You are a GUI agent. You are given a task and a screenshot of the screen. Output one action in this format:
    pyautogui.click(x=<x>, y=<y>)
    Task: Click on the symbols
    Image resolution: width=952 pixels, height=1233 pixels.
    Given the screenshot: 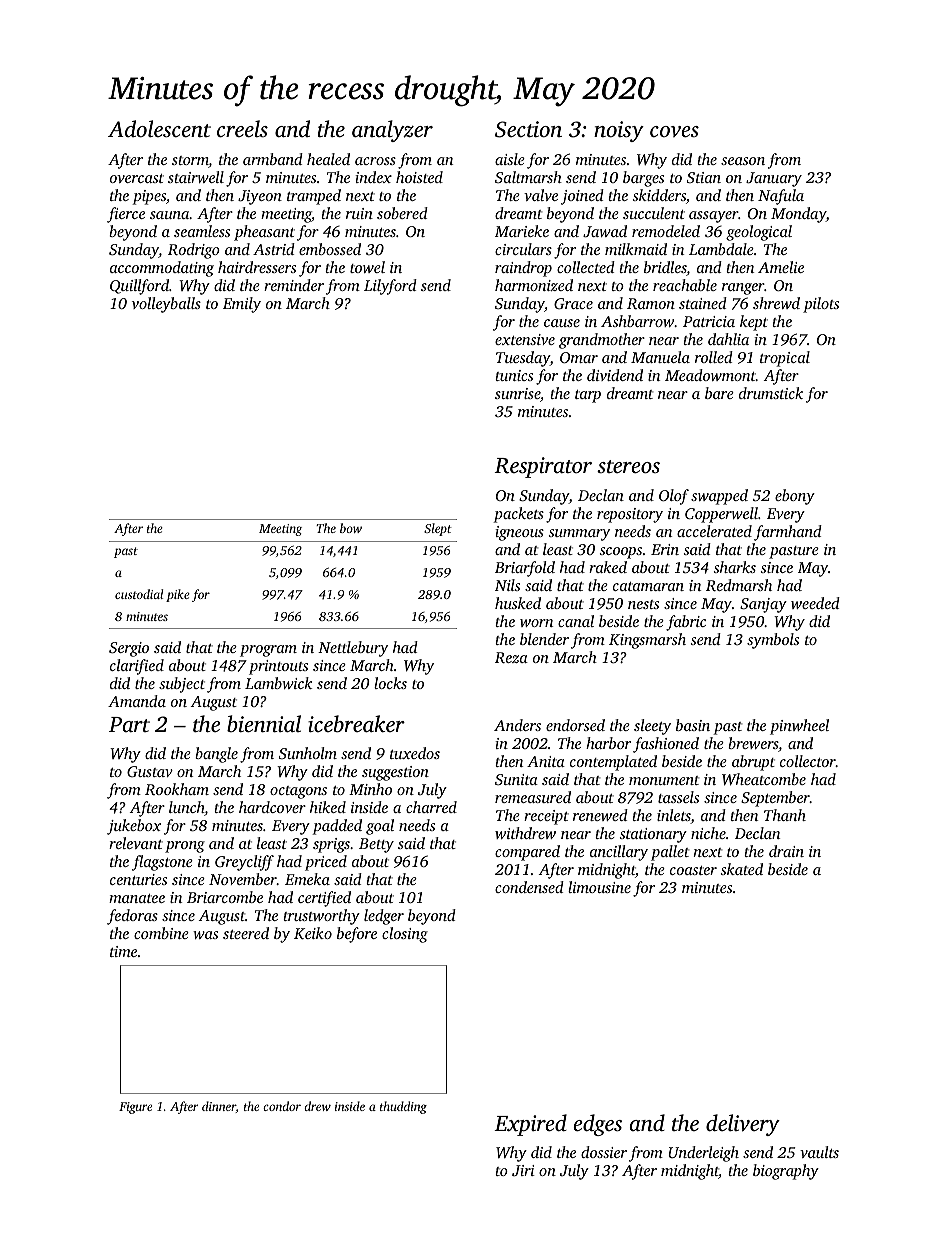 What is the action you would take?
    pyautogui.click(x=773, y=641)
